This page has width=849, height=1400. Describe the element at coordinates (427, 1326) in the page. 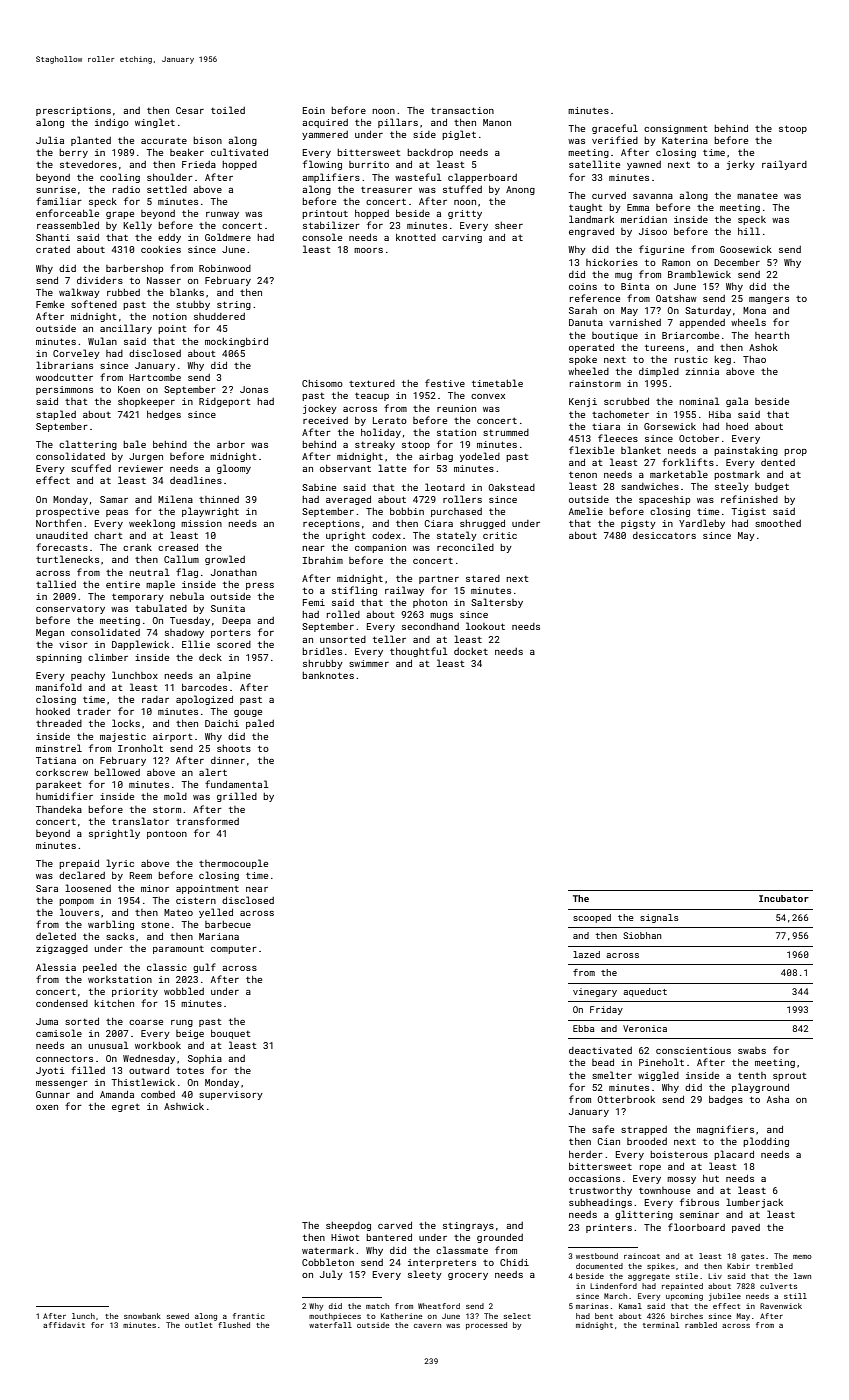

I see `cavern` at that location.
